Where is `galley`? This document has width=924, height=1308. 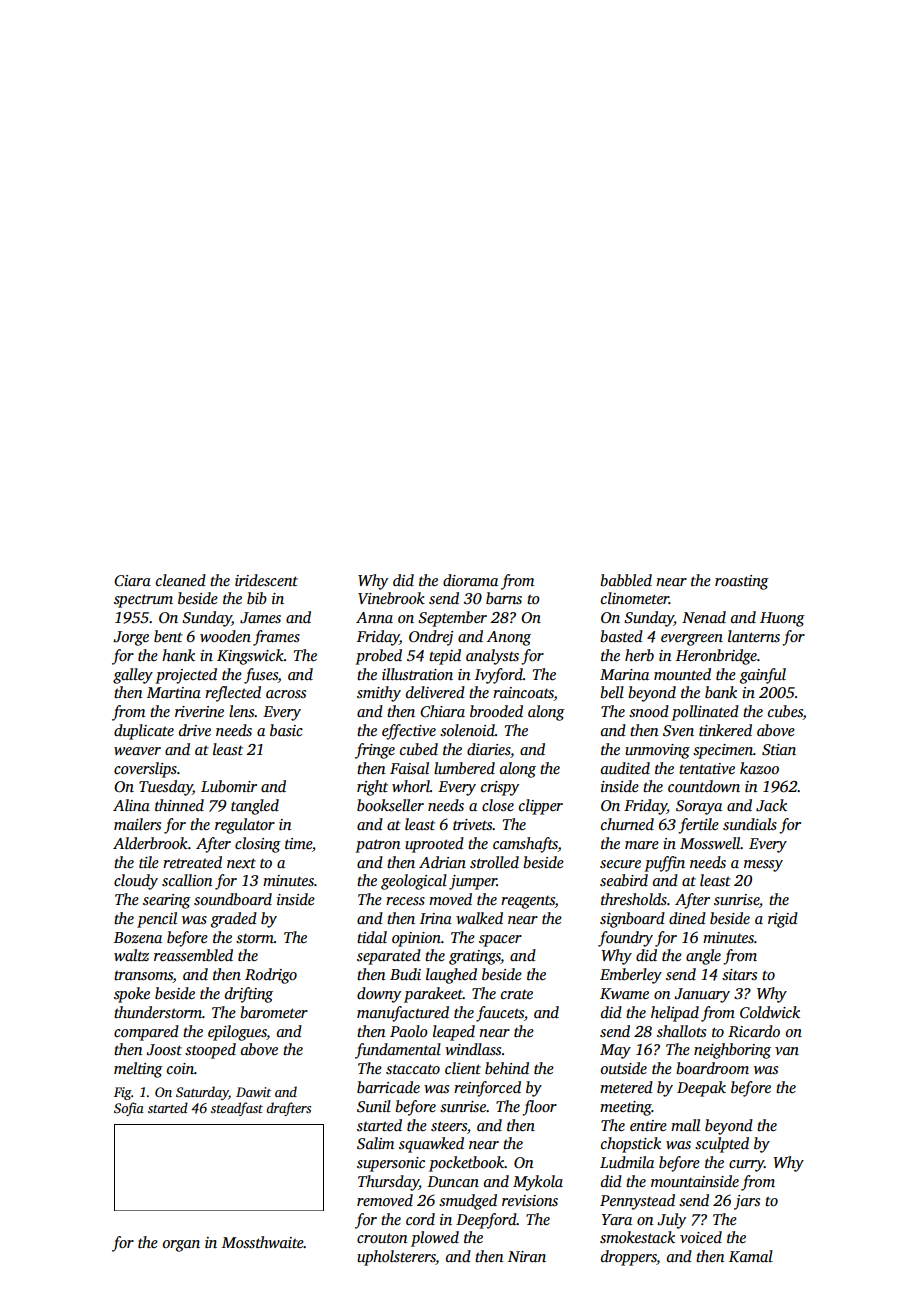 galley is located at coordinates (133, 676).
